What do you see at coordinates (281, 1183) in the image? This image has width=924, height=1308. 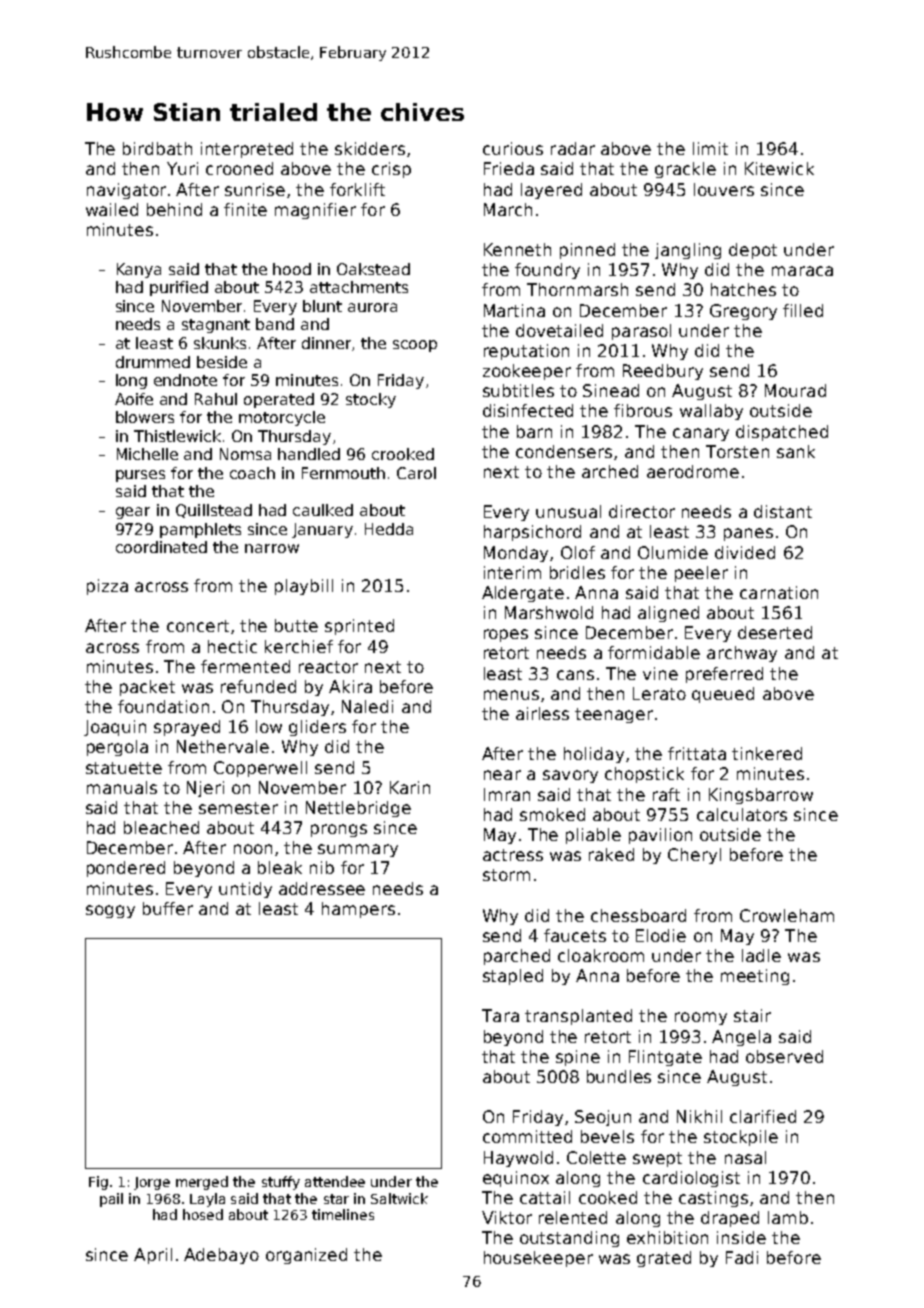 I see `stuffy` at bounding box center [281, 1183].
